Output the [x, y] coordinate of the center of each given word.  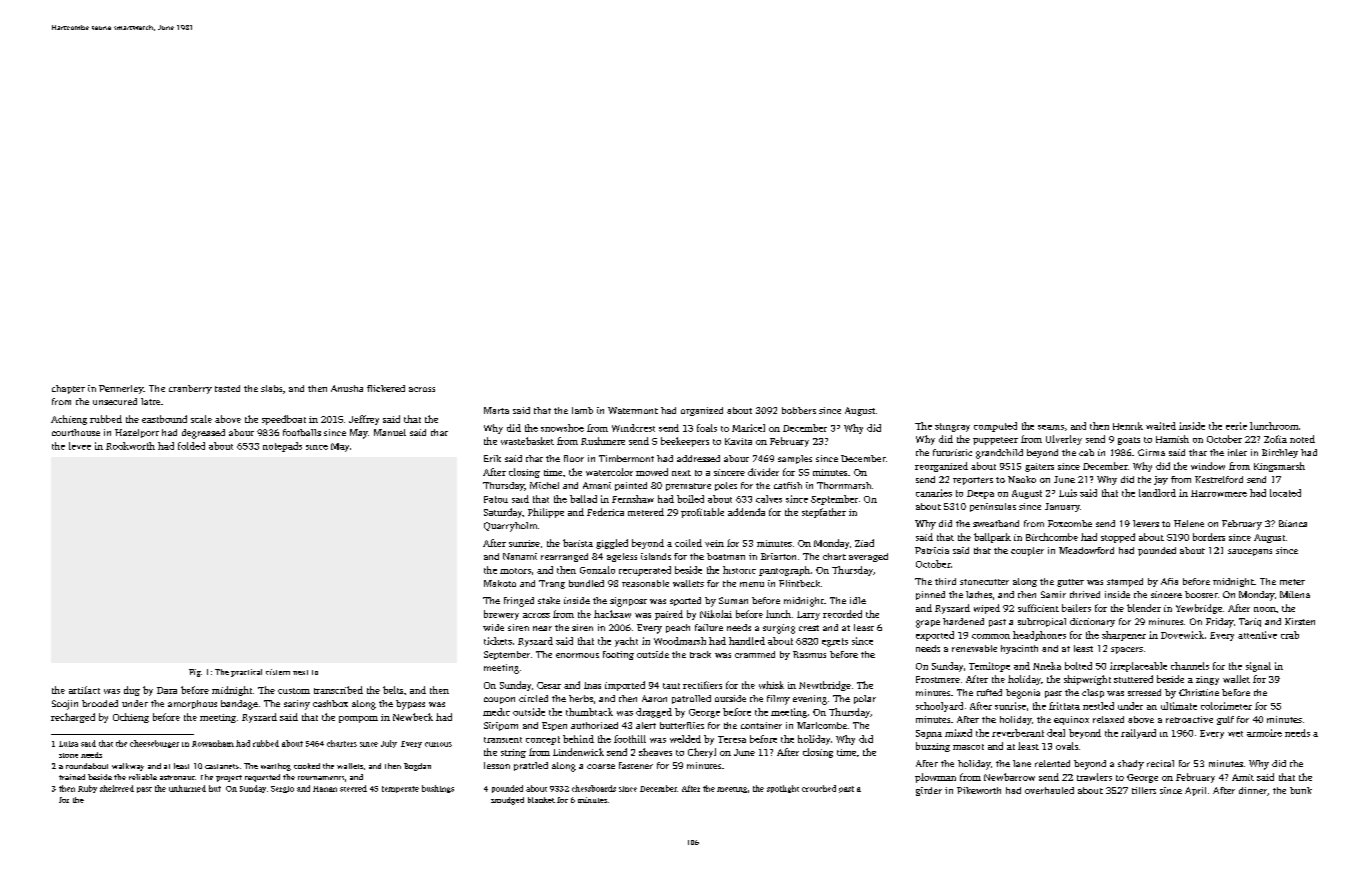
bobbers [799, 410]
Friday [1219, 623]
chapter [68, 389]
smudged [507, 801]
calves [769, 499]
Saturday [503, 513]
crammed [755, 654]
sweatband [996, 523]
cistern [278, 672]
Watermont [633, 410]
